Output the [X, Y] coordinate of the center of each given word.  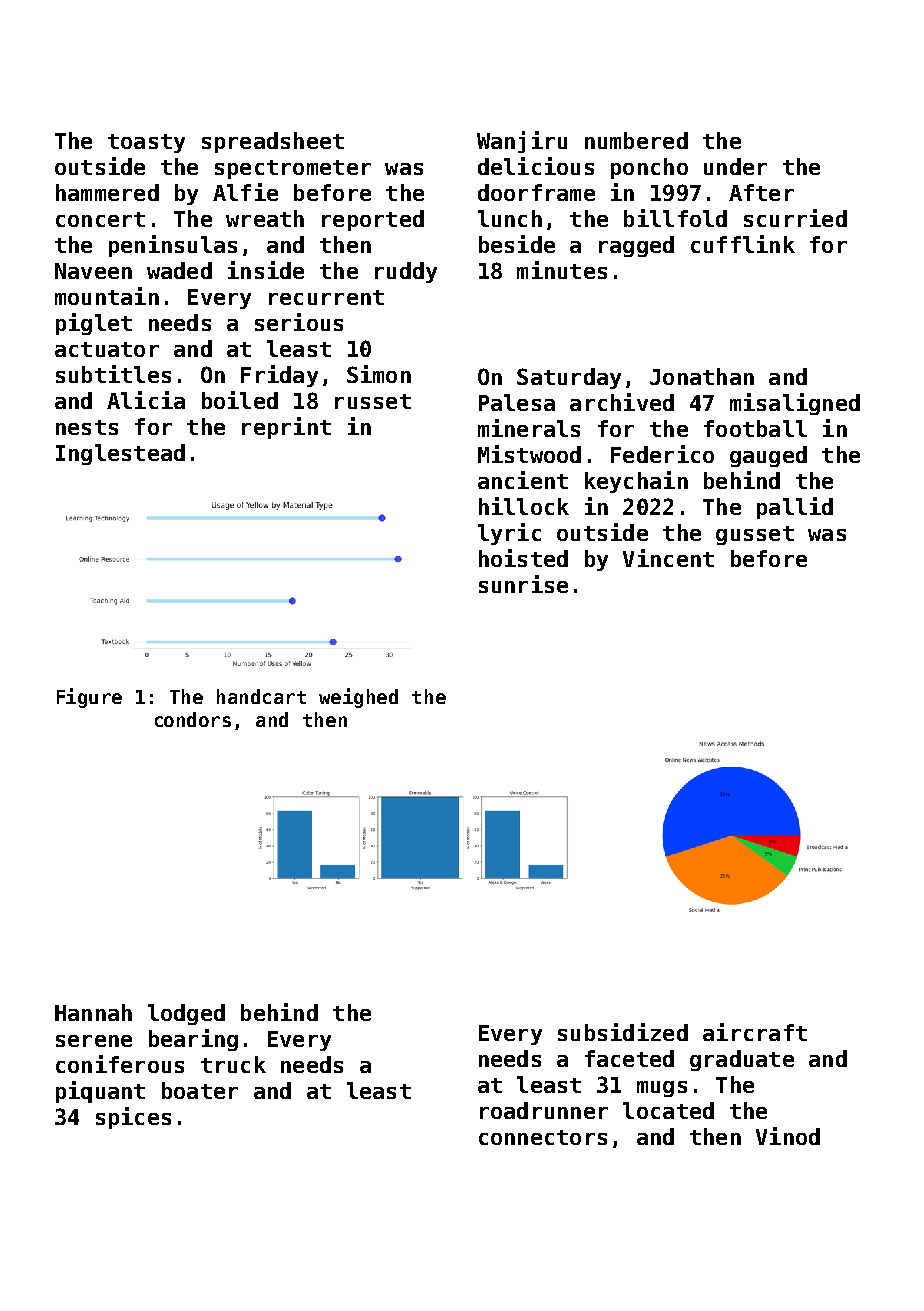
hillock [524, 506]
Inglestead [120, 454]
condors [193, 719]
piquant [100, 1092]
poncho [649, 168]
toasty [146, 143]
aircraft [755, 1032]
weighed [358, 698]
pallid [795, 508]
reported [373, 220]
